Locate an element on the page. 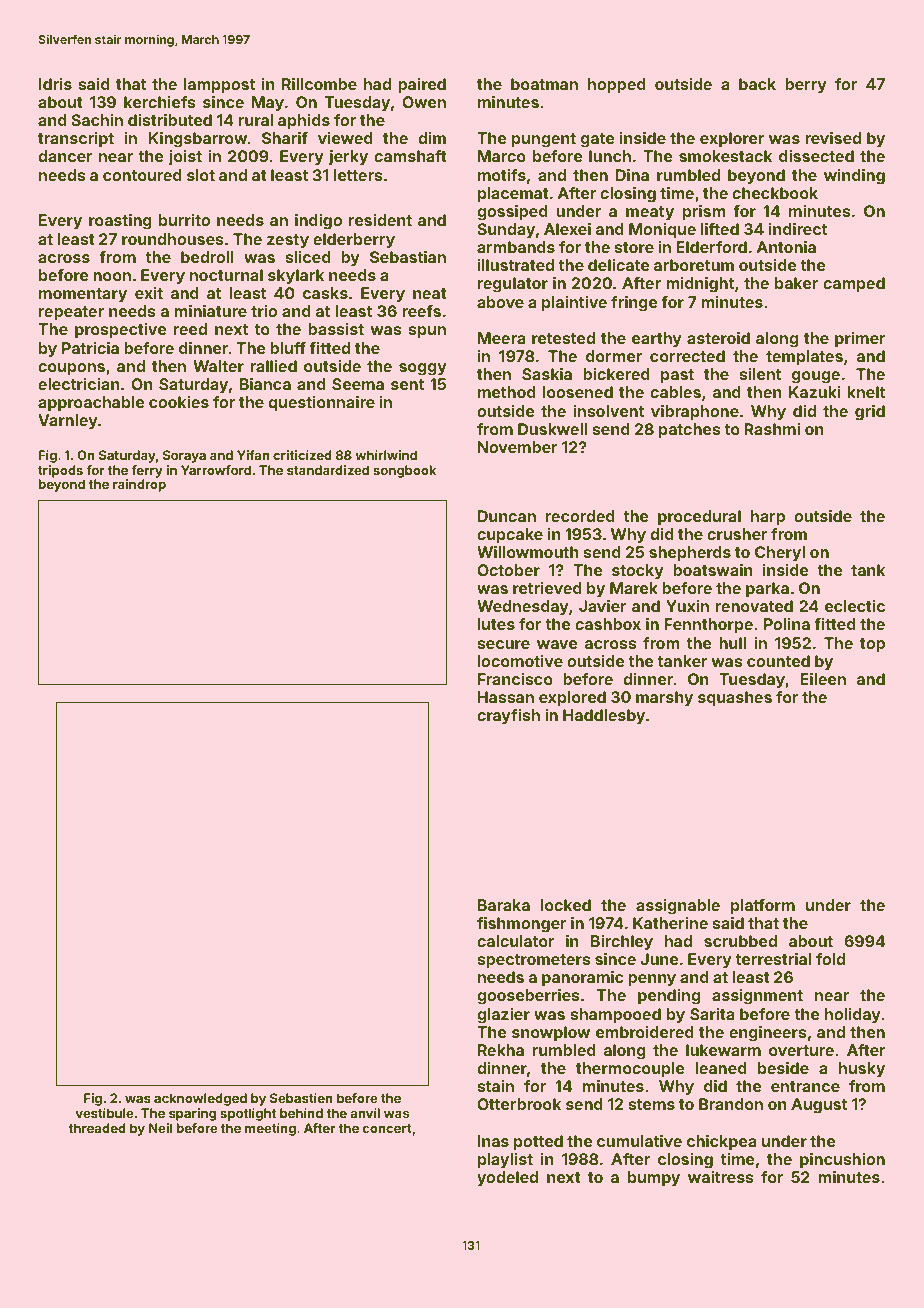 Image resolution: width=924 pixels, height=1308 pixels. yodeled is located at coordinates (507, 1179).
